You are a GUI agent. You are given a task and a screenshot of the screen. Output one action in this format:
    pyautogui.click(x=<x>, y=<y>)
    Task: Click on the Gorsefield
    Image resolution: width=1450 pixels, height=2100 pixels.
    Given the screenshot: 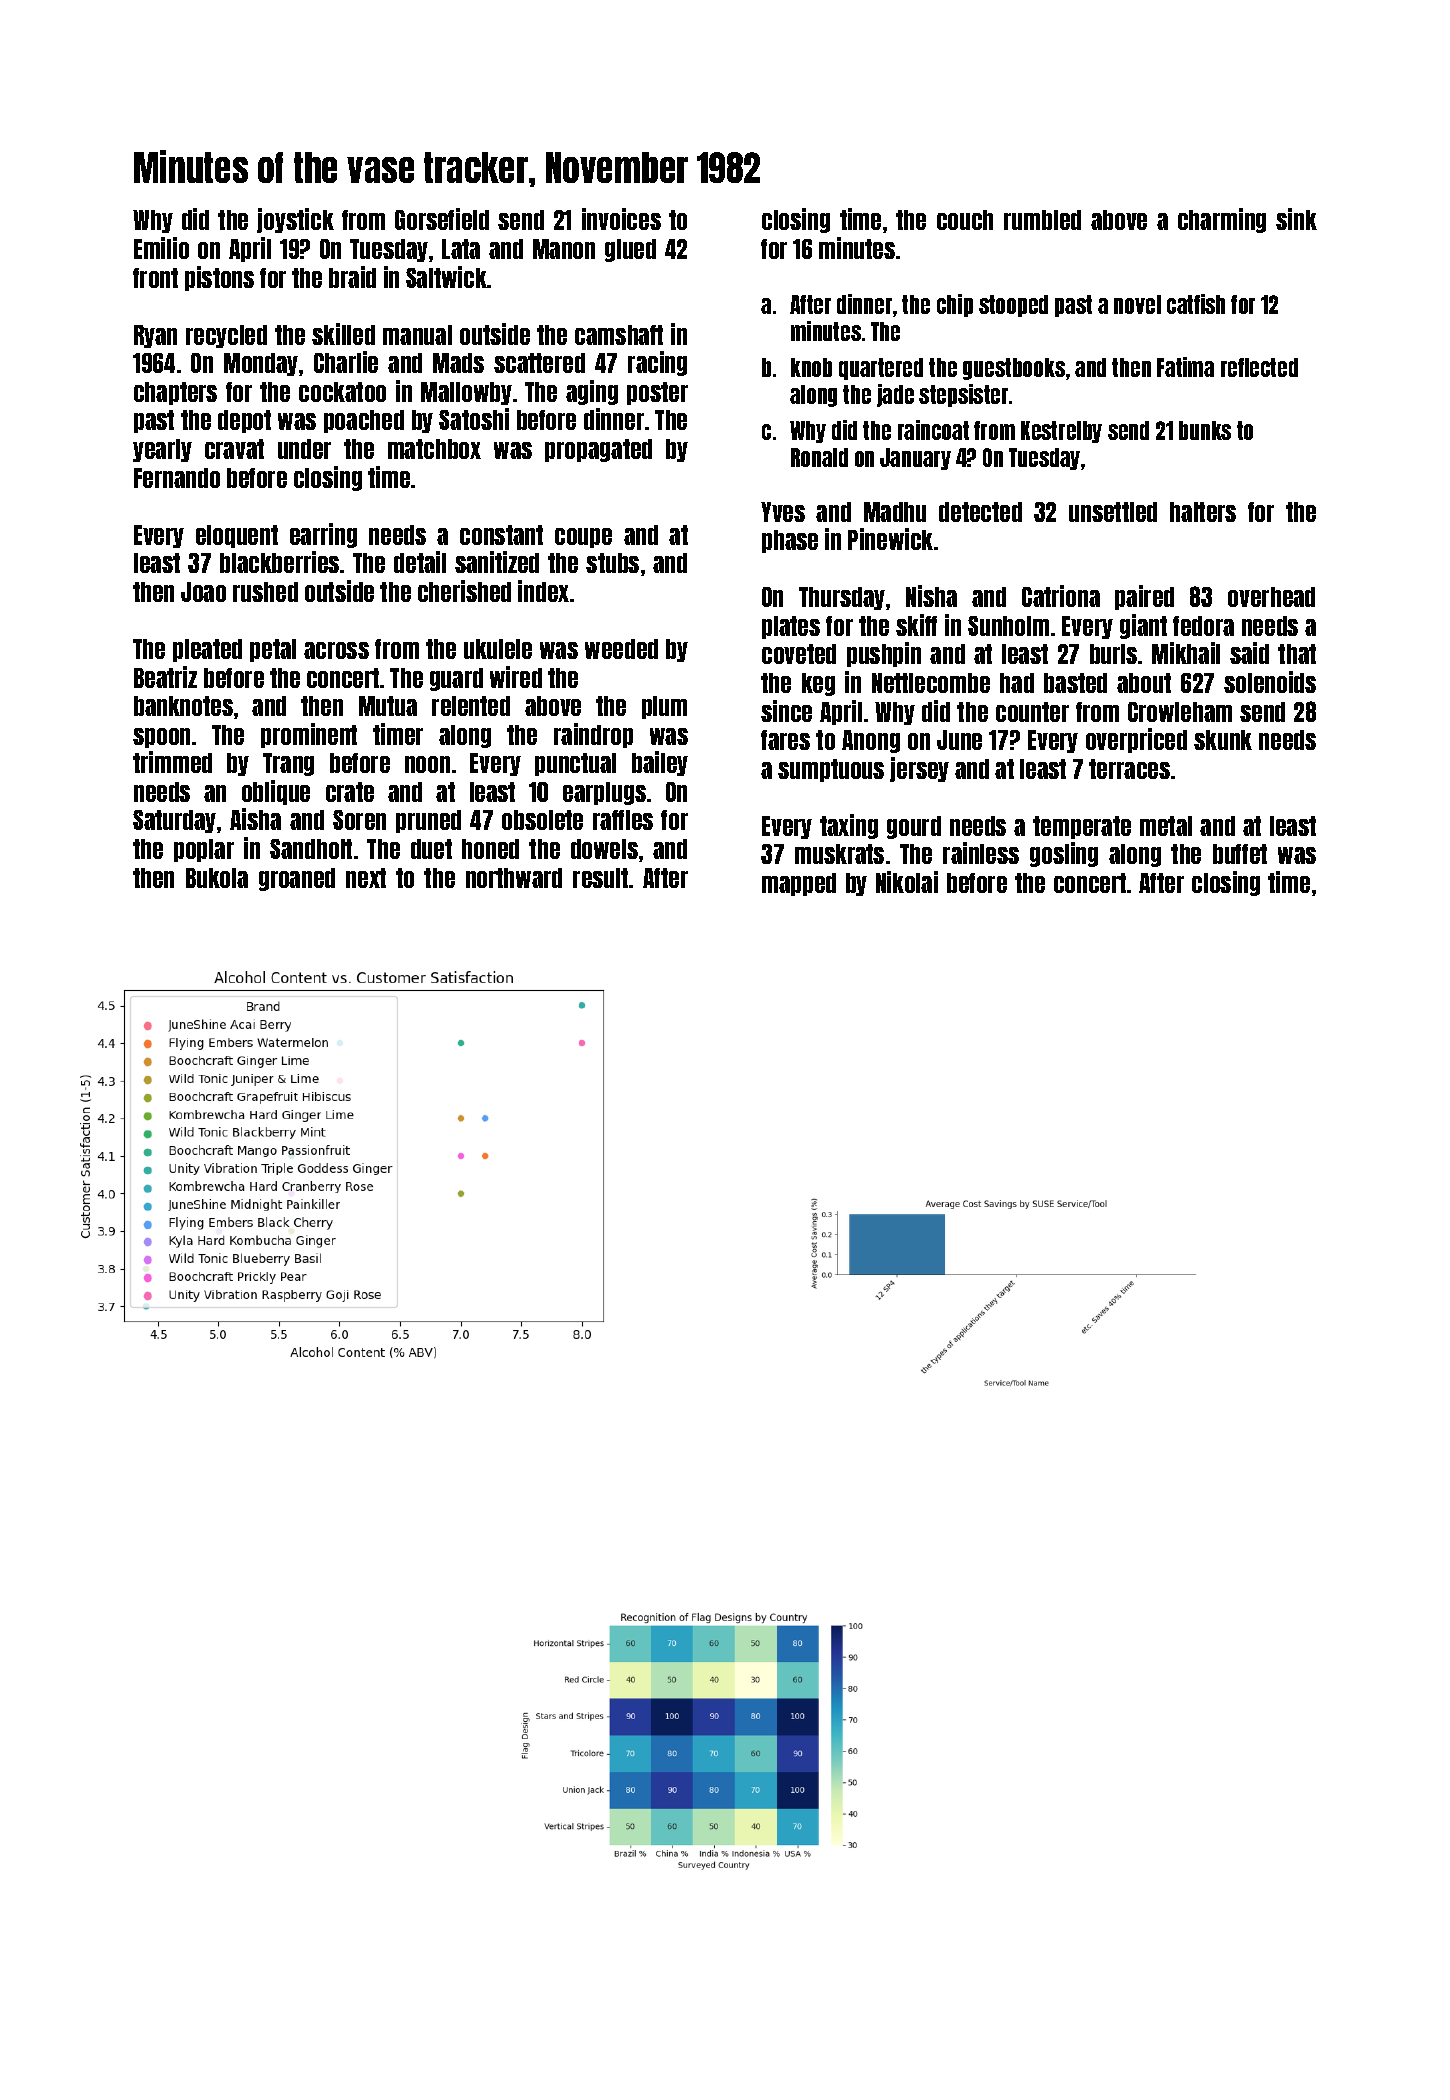 What is the action you would take?
    pyautogui.click(x=442, y=219)
